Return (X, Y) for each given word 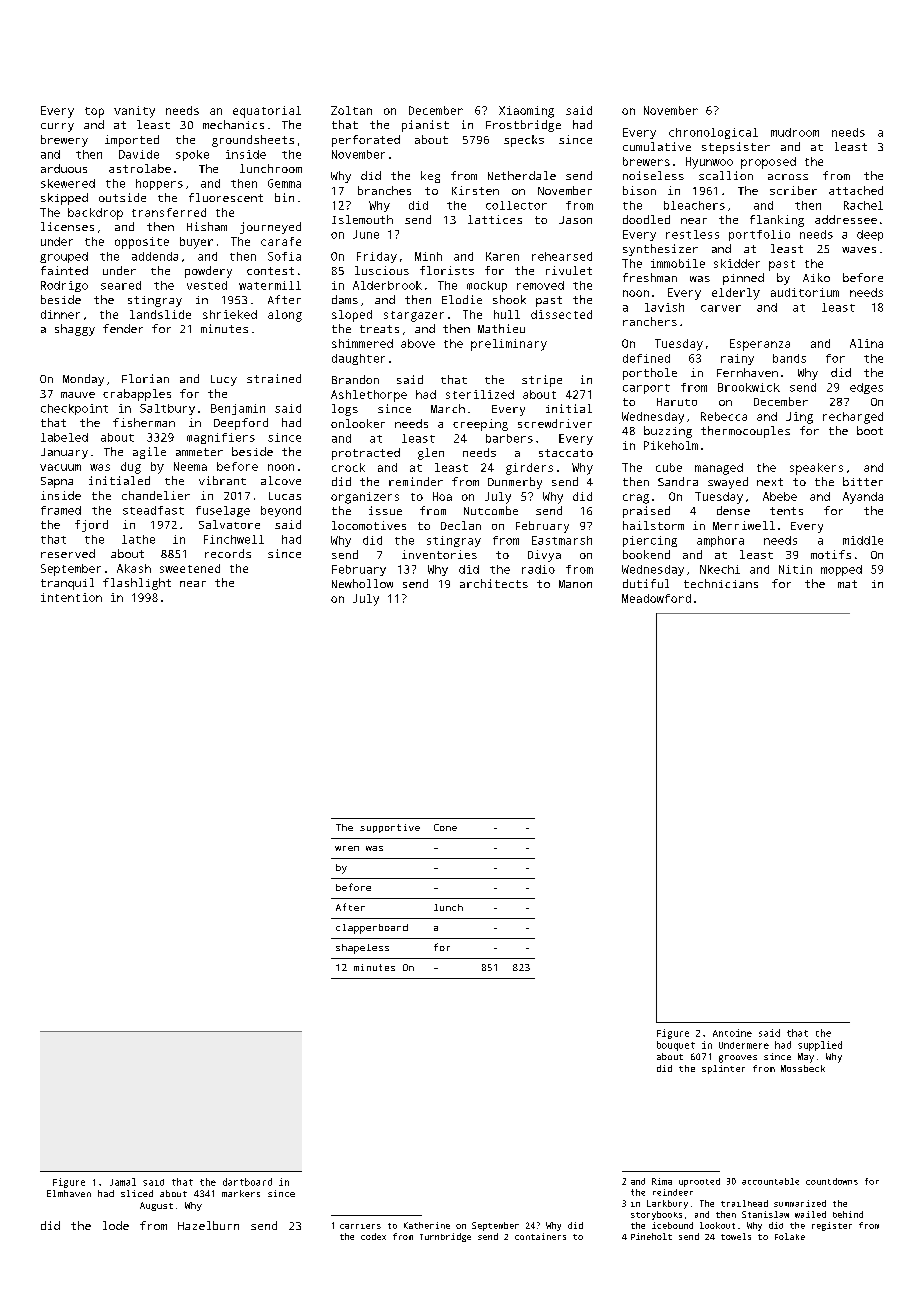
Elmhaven (69, 1193)
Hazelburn (208, 1225)
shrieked (230, 314)
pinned (743, 279)
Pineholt (651, 1236)
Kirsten (475, 190)
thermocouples (745, 432)
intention (71, 597)
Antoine (732, 1033)
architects (494, 583)
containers (540, 1236)
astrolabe (140, 168)
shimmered (362, 343)
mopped (841, 570)
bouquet (676, 1046)
